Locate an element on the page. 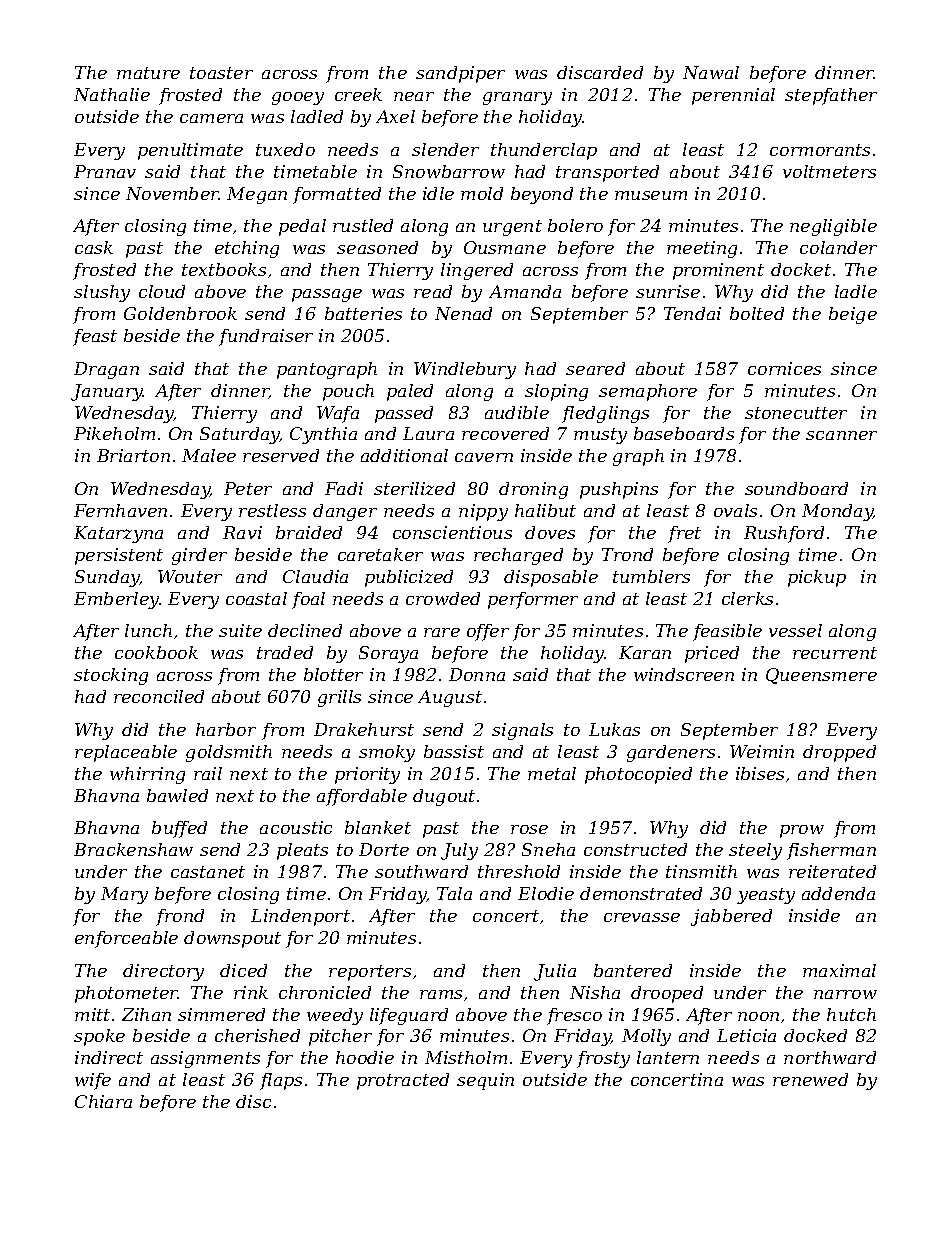 The width and height of the image is (952, 1233). threshold is located at coordinates (519, 871).
